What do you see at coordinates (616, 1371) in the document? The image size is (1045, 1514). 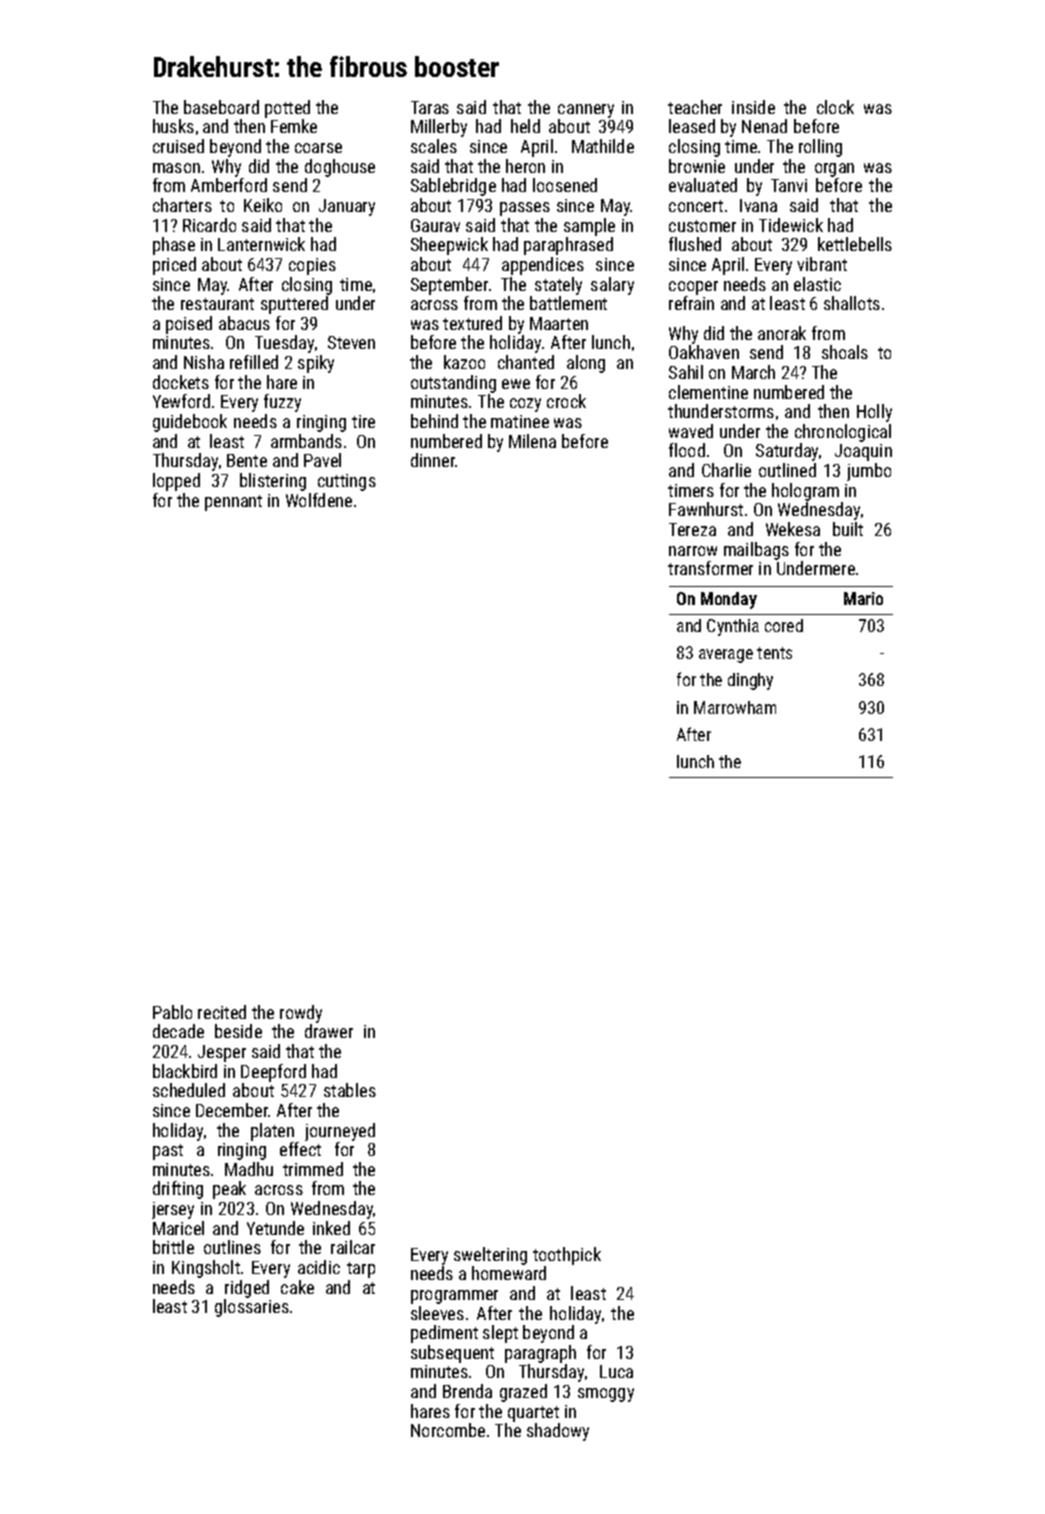 I see `Luca` at bounding box center [616, 1371].
